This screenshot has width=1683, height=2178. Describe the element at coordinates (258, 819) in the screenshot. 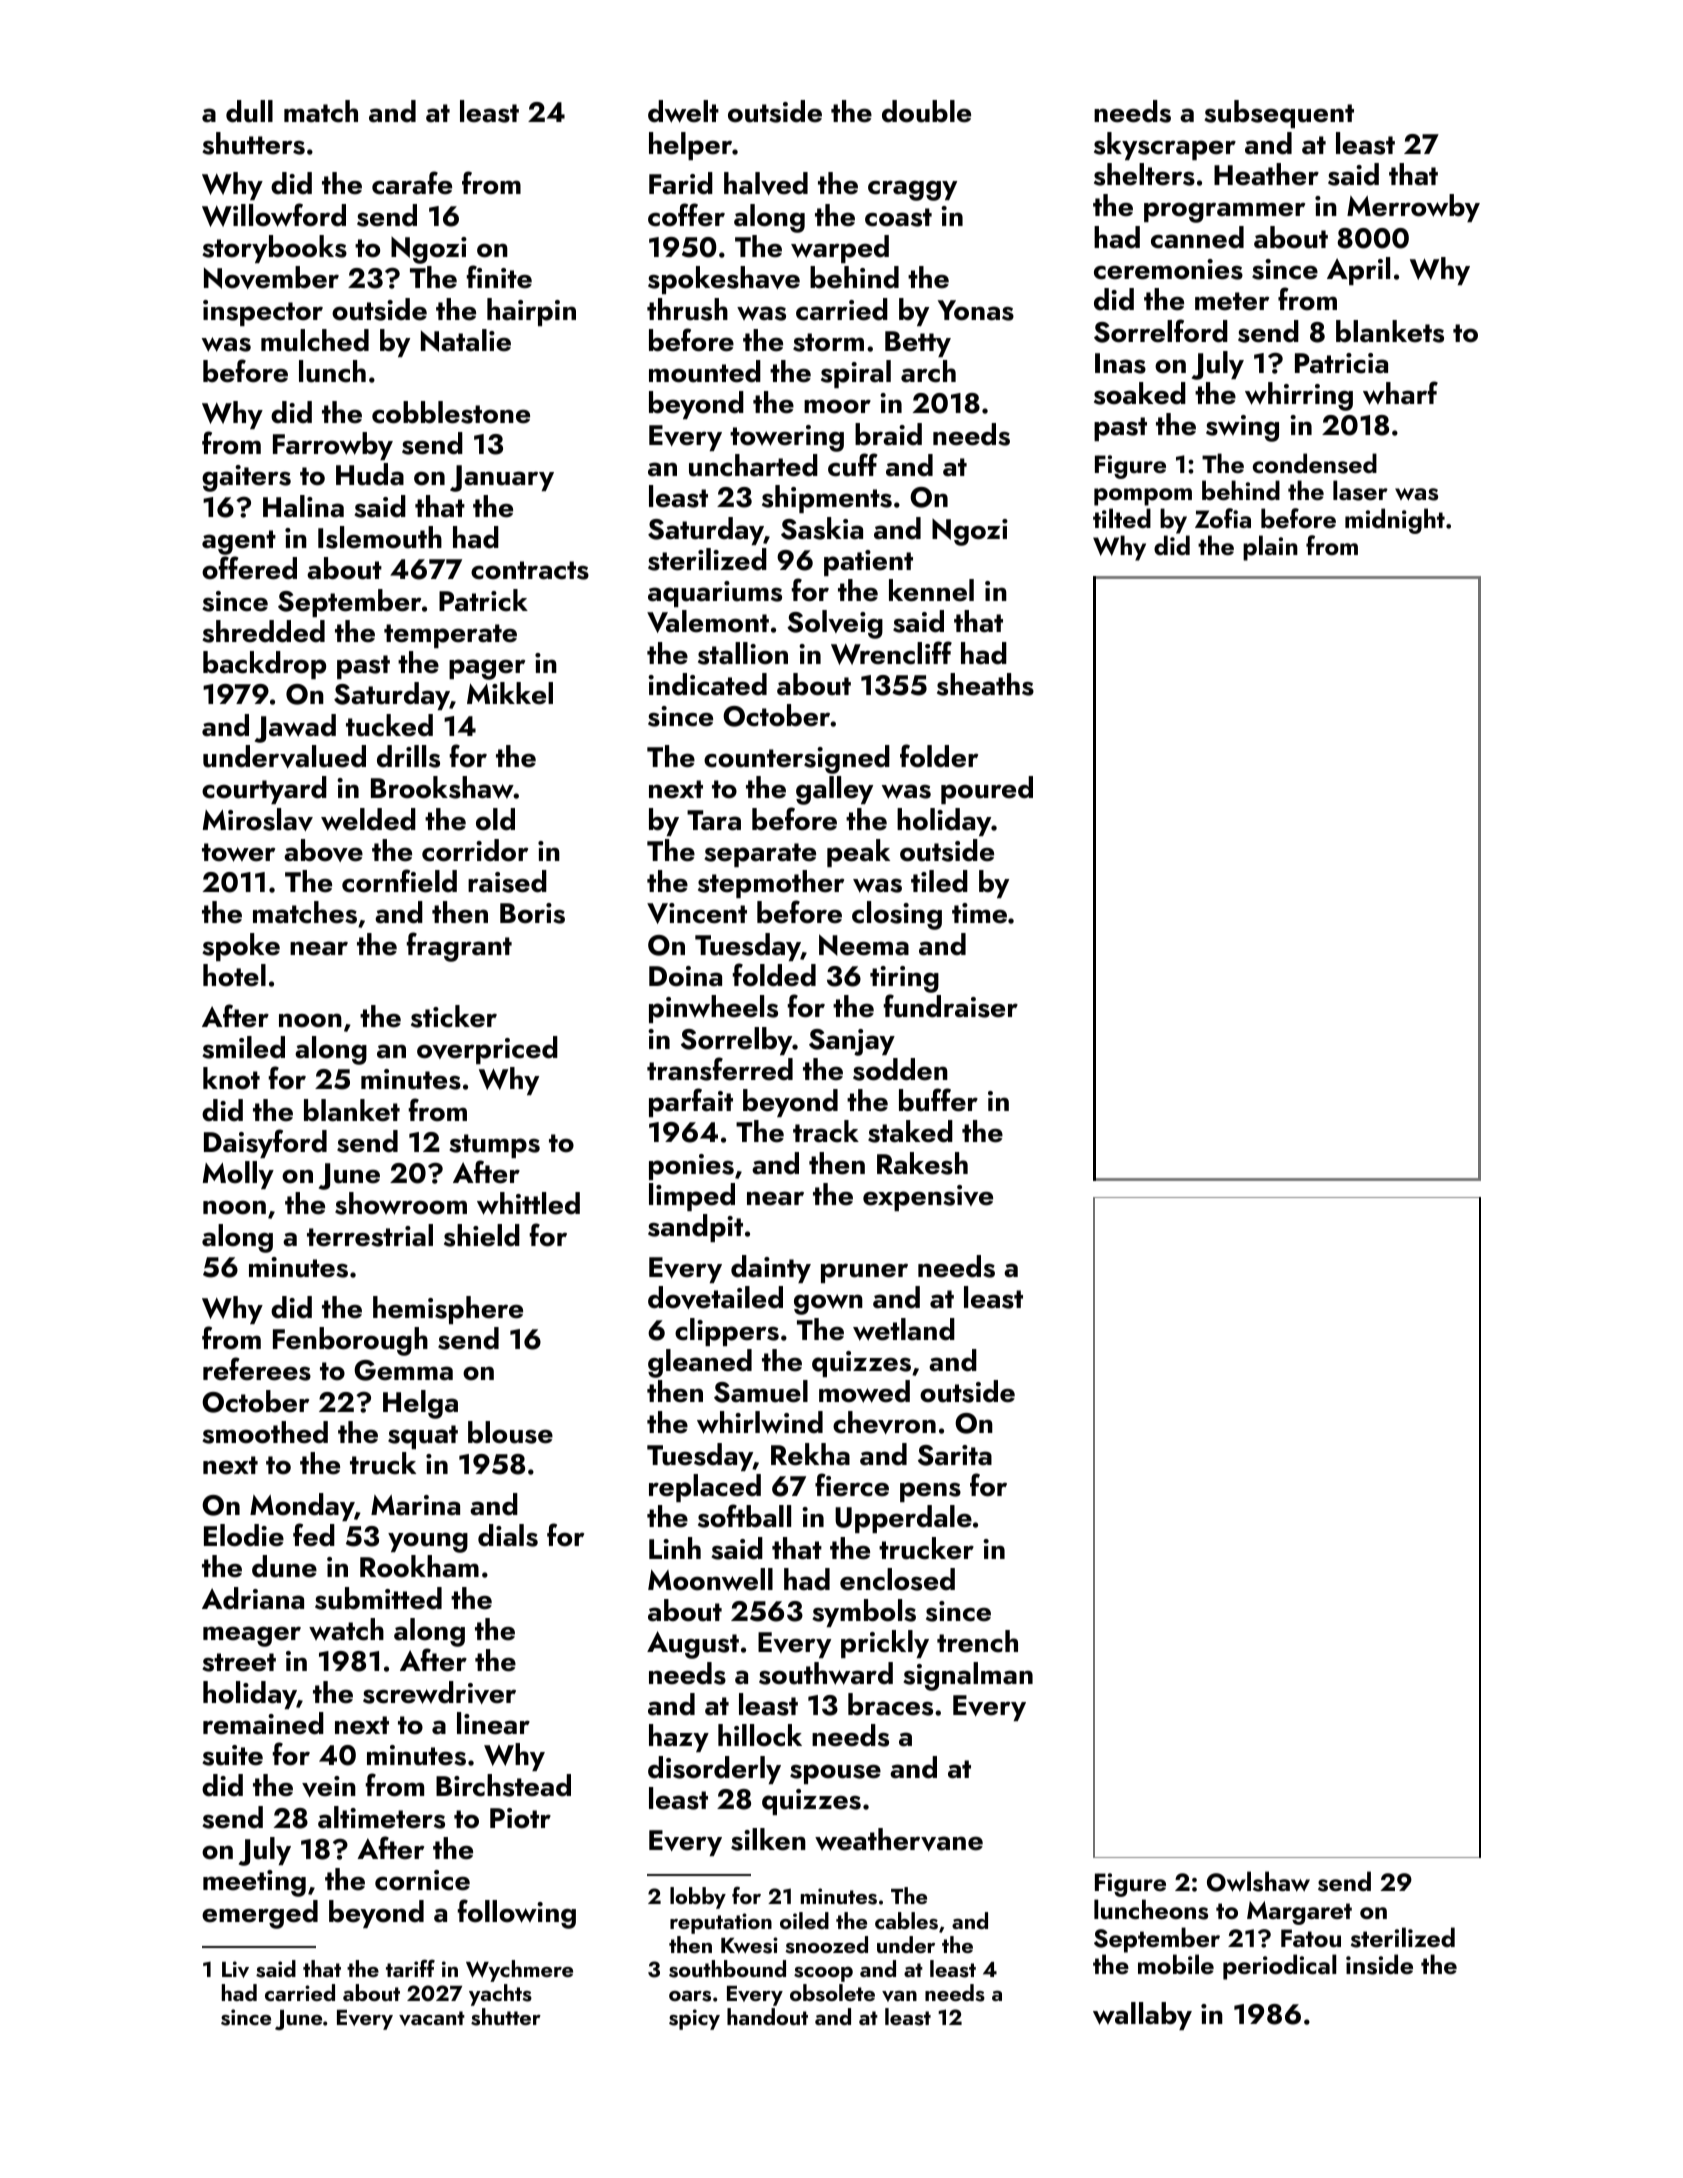

I see `Miroslav` at that location.
